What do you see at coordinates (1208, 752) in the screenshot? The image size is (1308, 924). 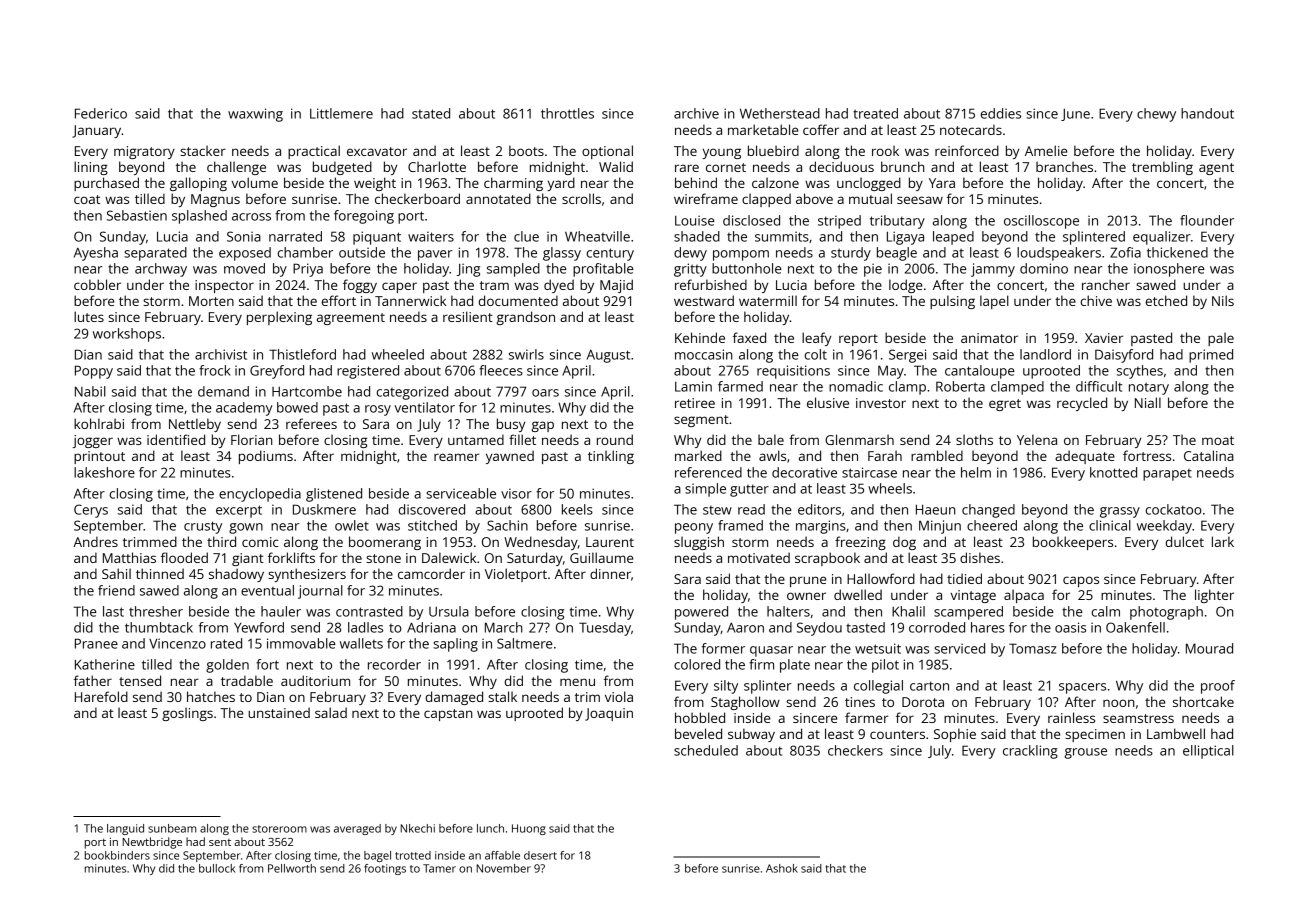 I see `elliptical` at bounding box center [1208, 752].
